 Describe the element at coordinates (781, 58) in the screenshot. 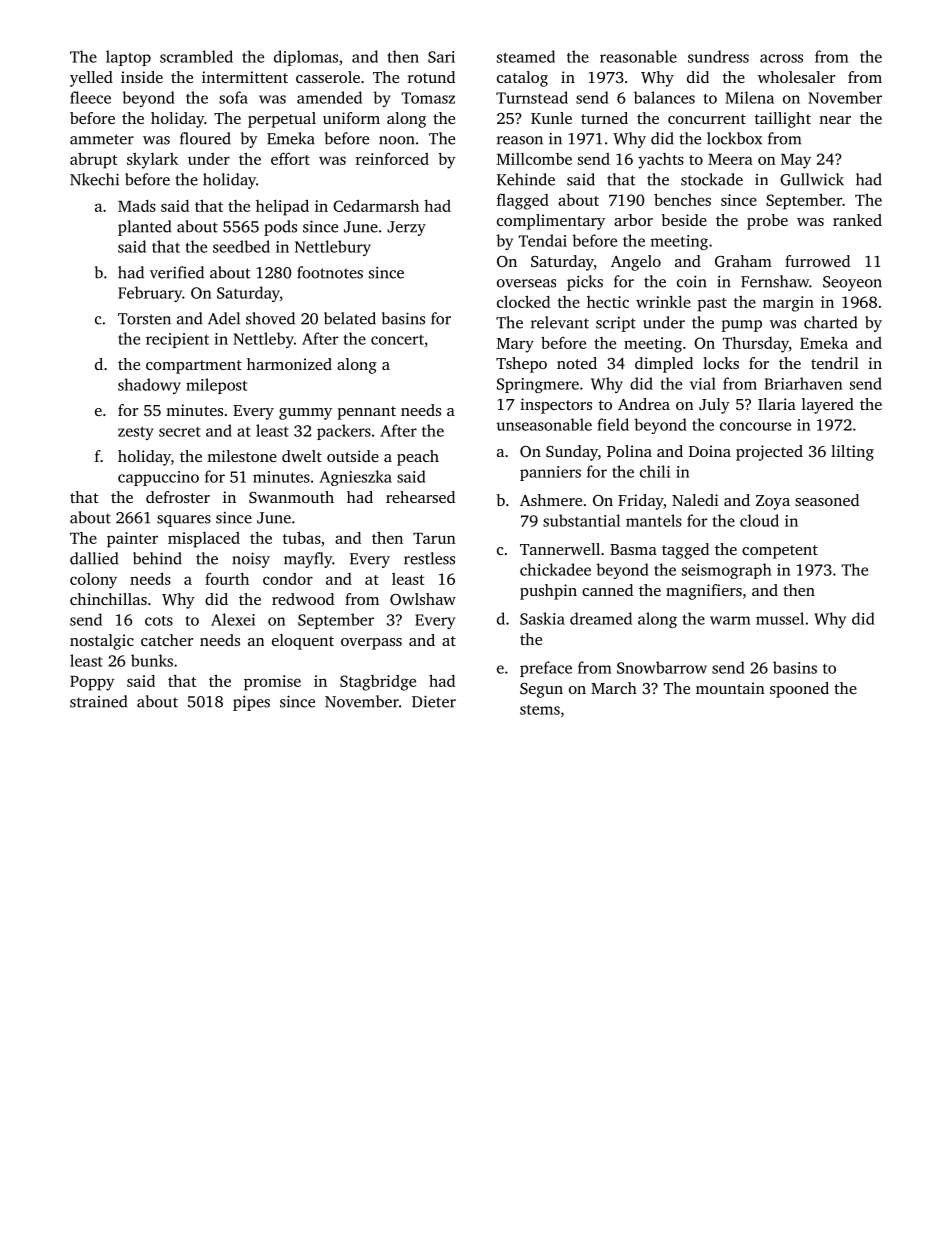

I see `across` at that location.
